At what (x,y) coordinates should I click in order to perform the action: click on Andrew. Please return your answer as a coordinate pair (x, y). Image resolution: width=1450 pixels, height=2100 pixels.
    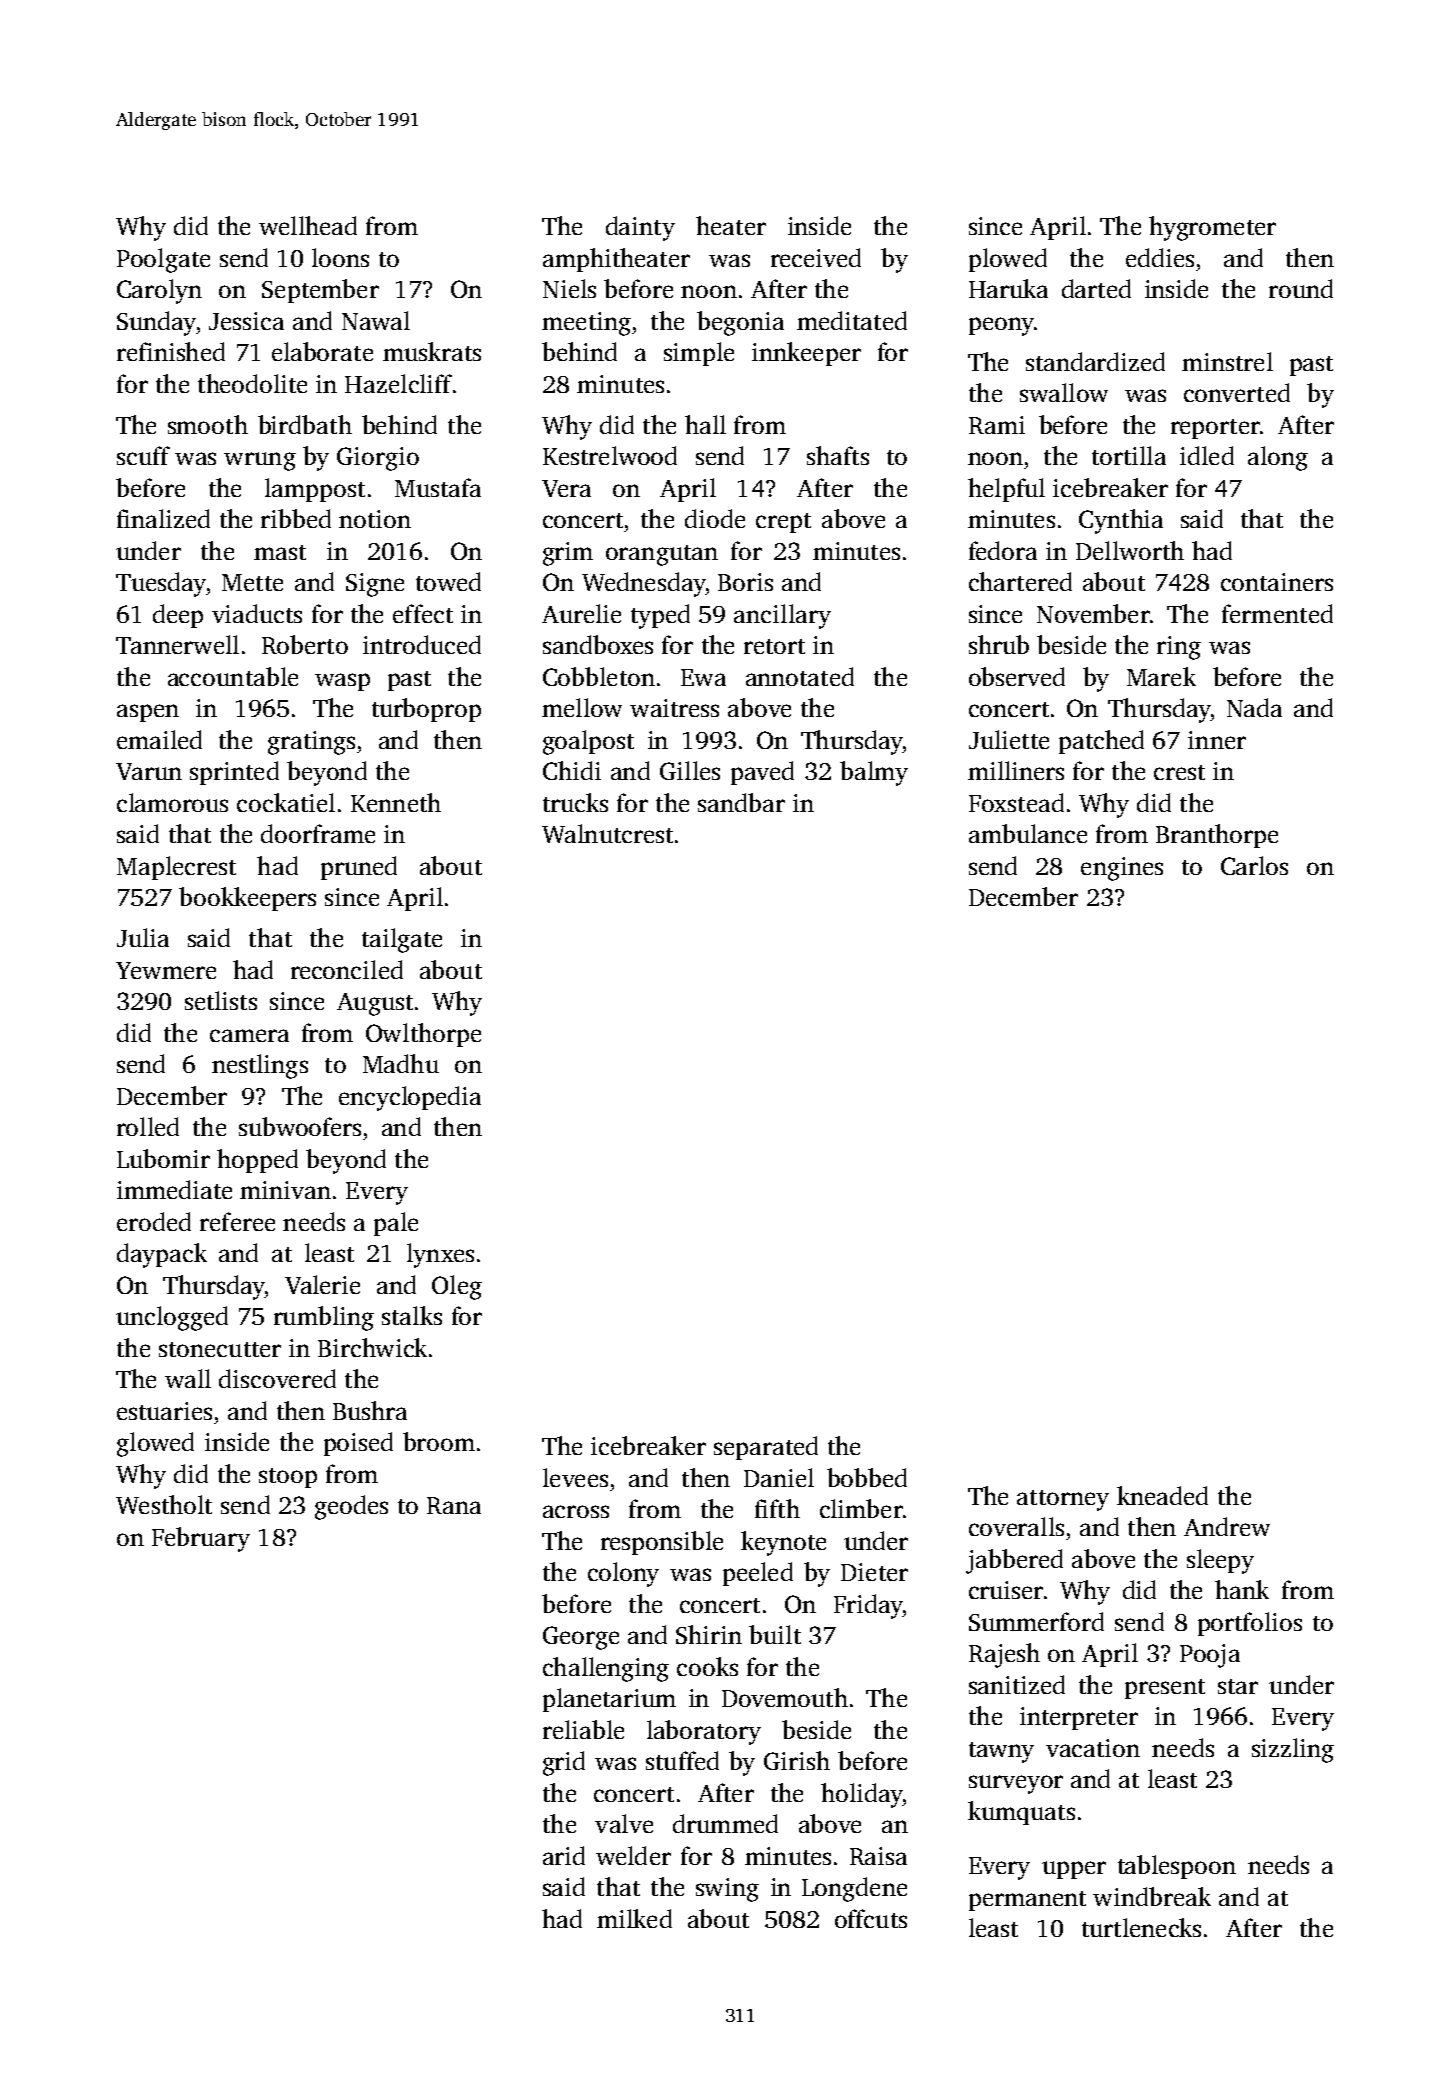
    Looking at the image, I should click on (1227, 1526).
